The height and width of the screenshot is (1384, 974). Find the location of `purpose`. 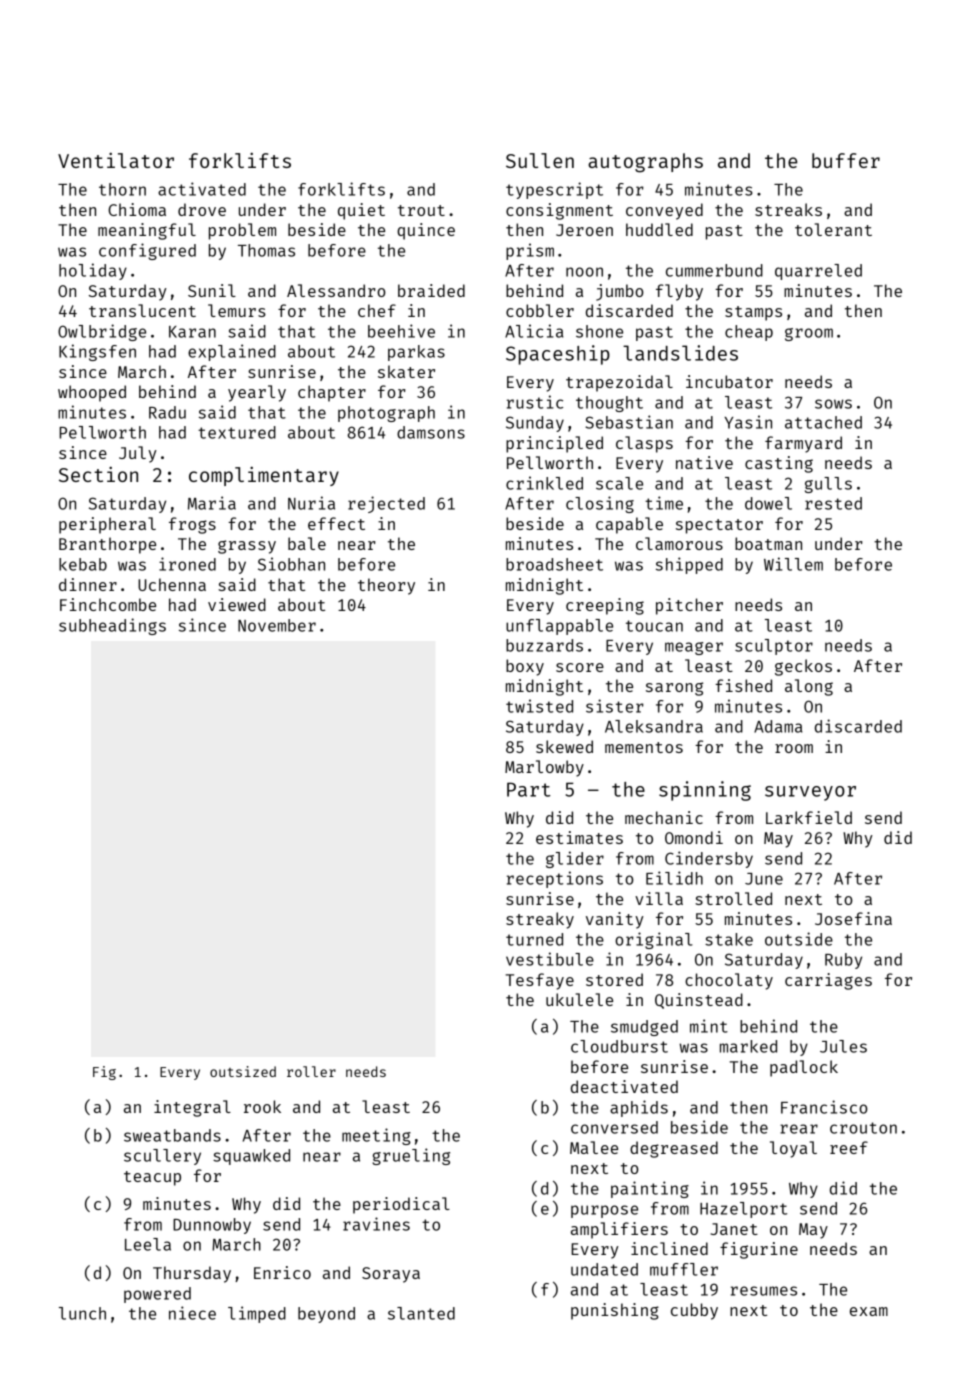

purpose is located at coordinates (604, 1211).
